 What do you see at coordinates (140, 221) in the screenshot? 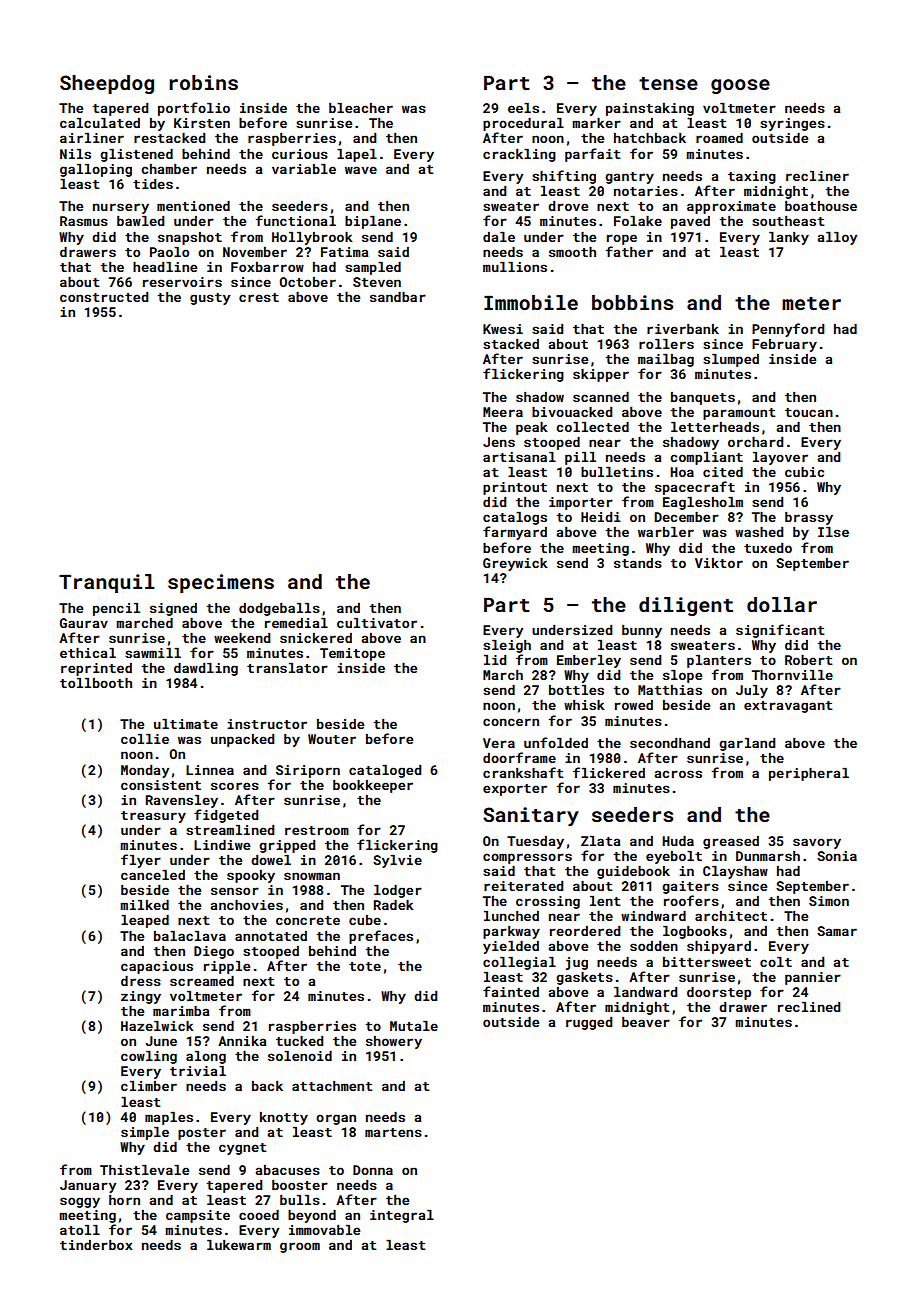
I see `bawled` at bounding box center [140, 221].
